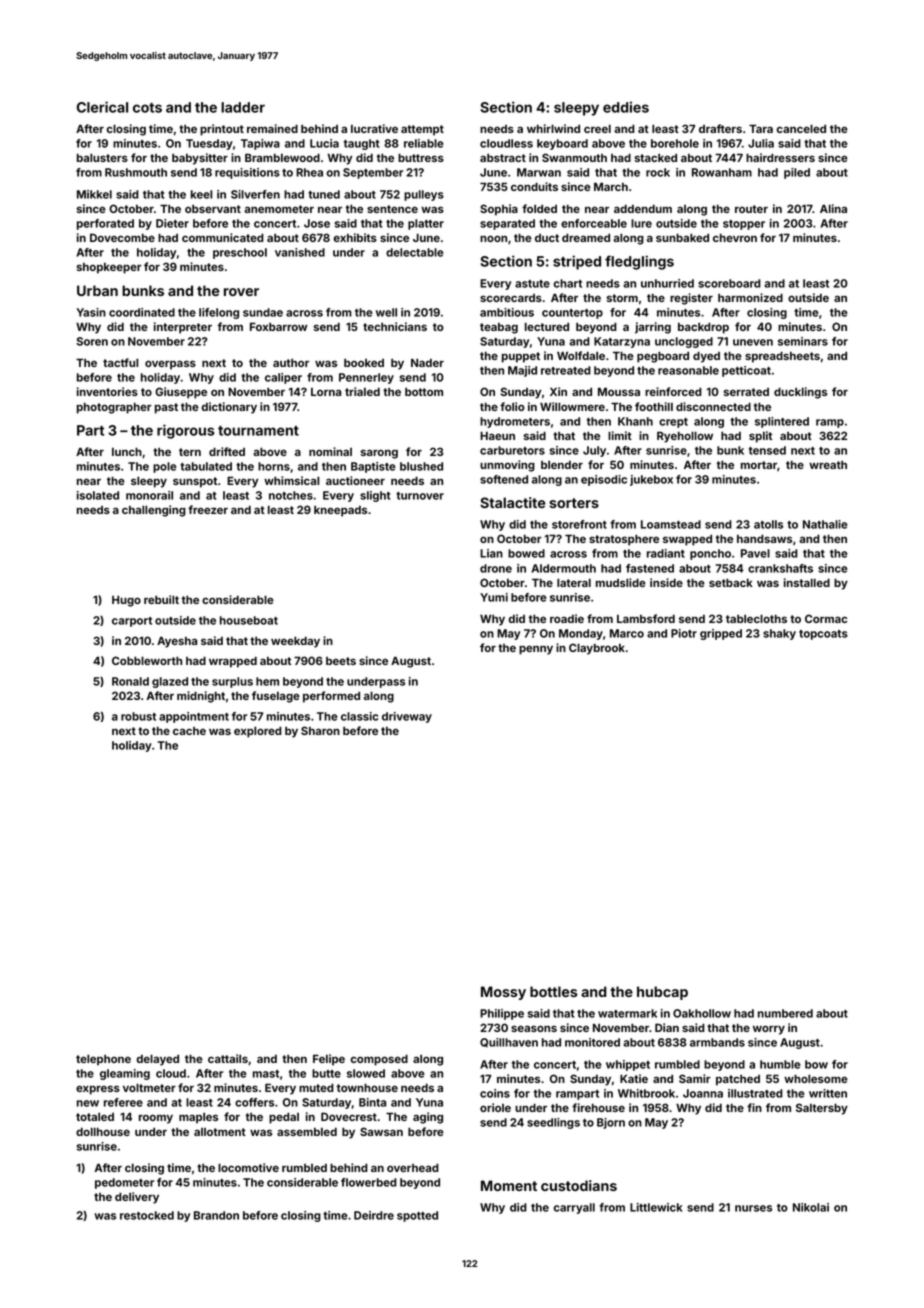  I want to click on Clerical, so click(102, 107).
